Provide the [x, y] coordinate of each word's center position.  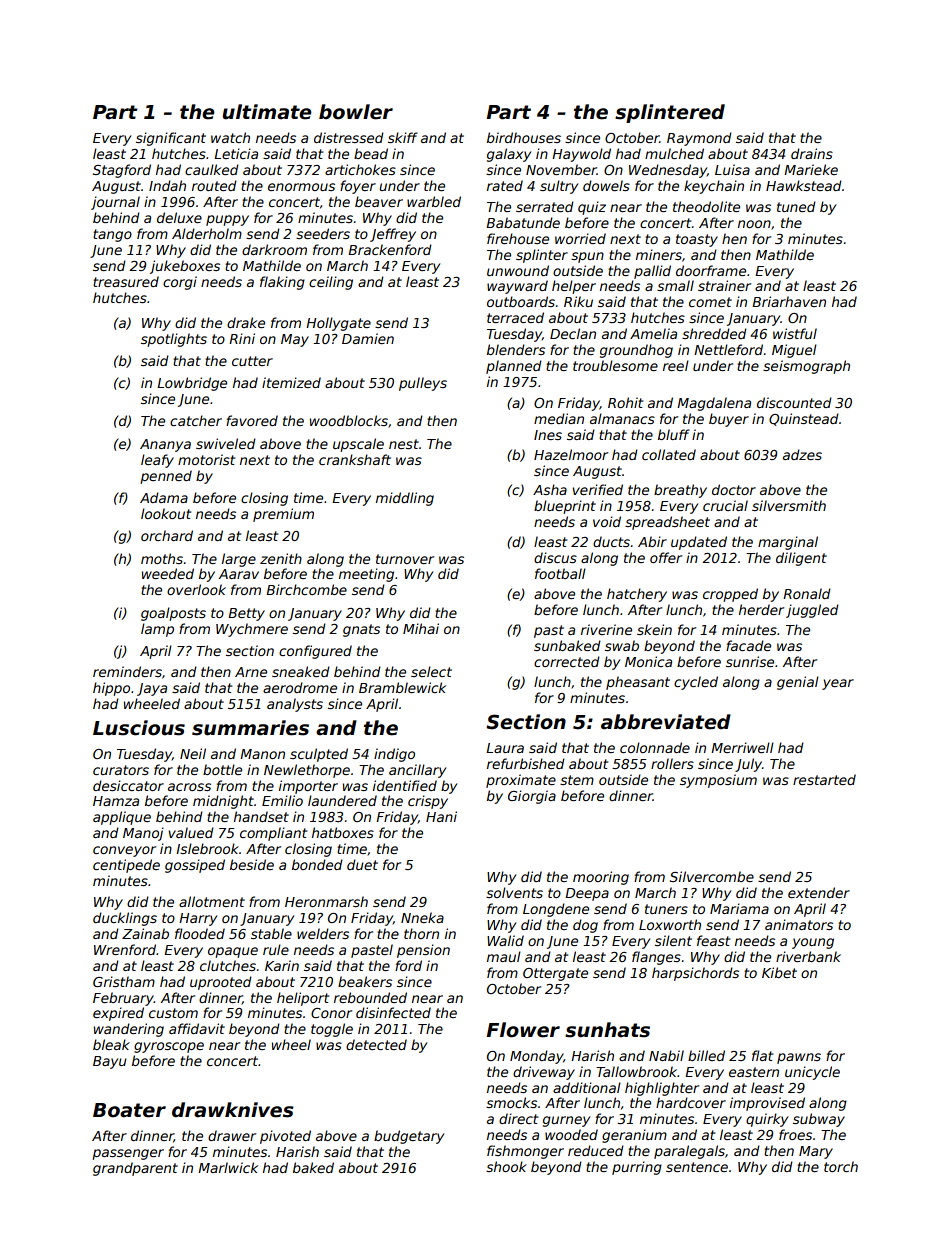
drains [812, 153]
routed [214, 185]
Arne [251, 672]
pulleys [423, 384]
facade [748, 645]
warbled [434, 201]
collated [669, 454]
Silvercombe [712, 876]
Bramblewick [402, 687]
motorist [206, 459]
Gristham [124, 981]
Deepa [587, 894]
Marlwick [228, 1167]
